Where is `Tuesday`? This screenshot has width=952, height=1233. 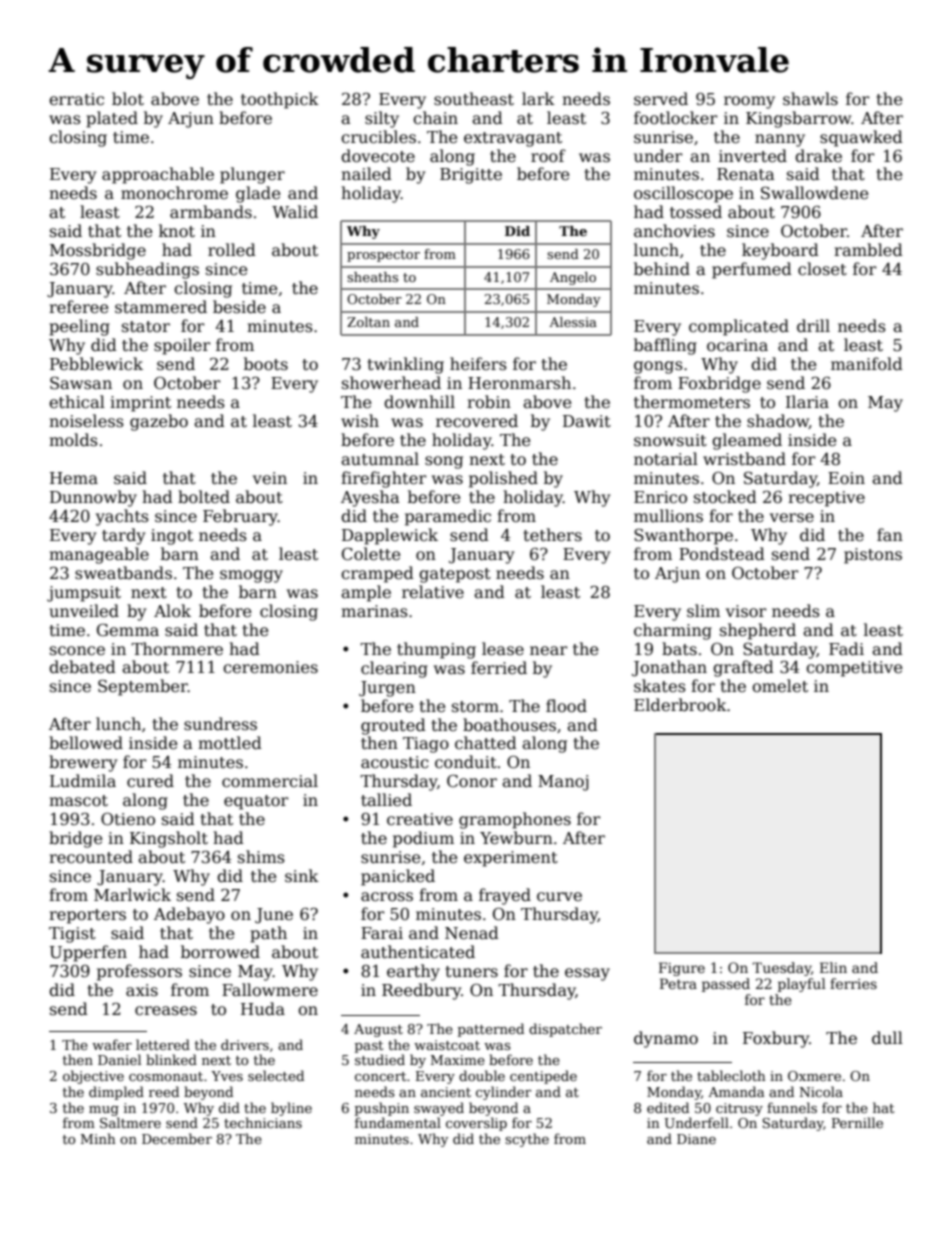 Tuesday is located at coordinates (781, 969).
